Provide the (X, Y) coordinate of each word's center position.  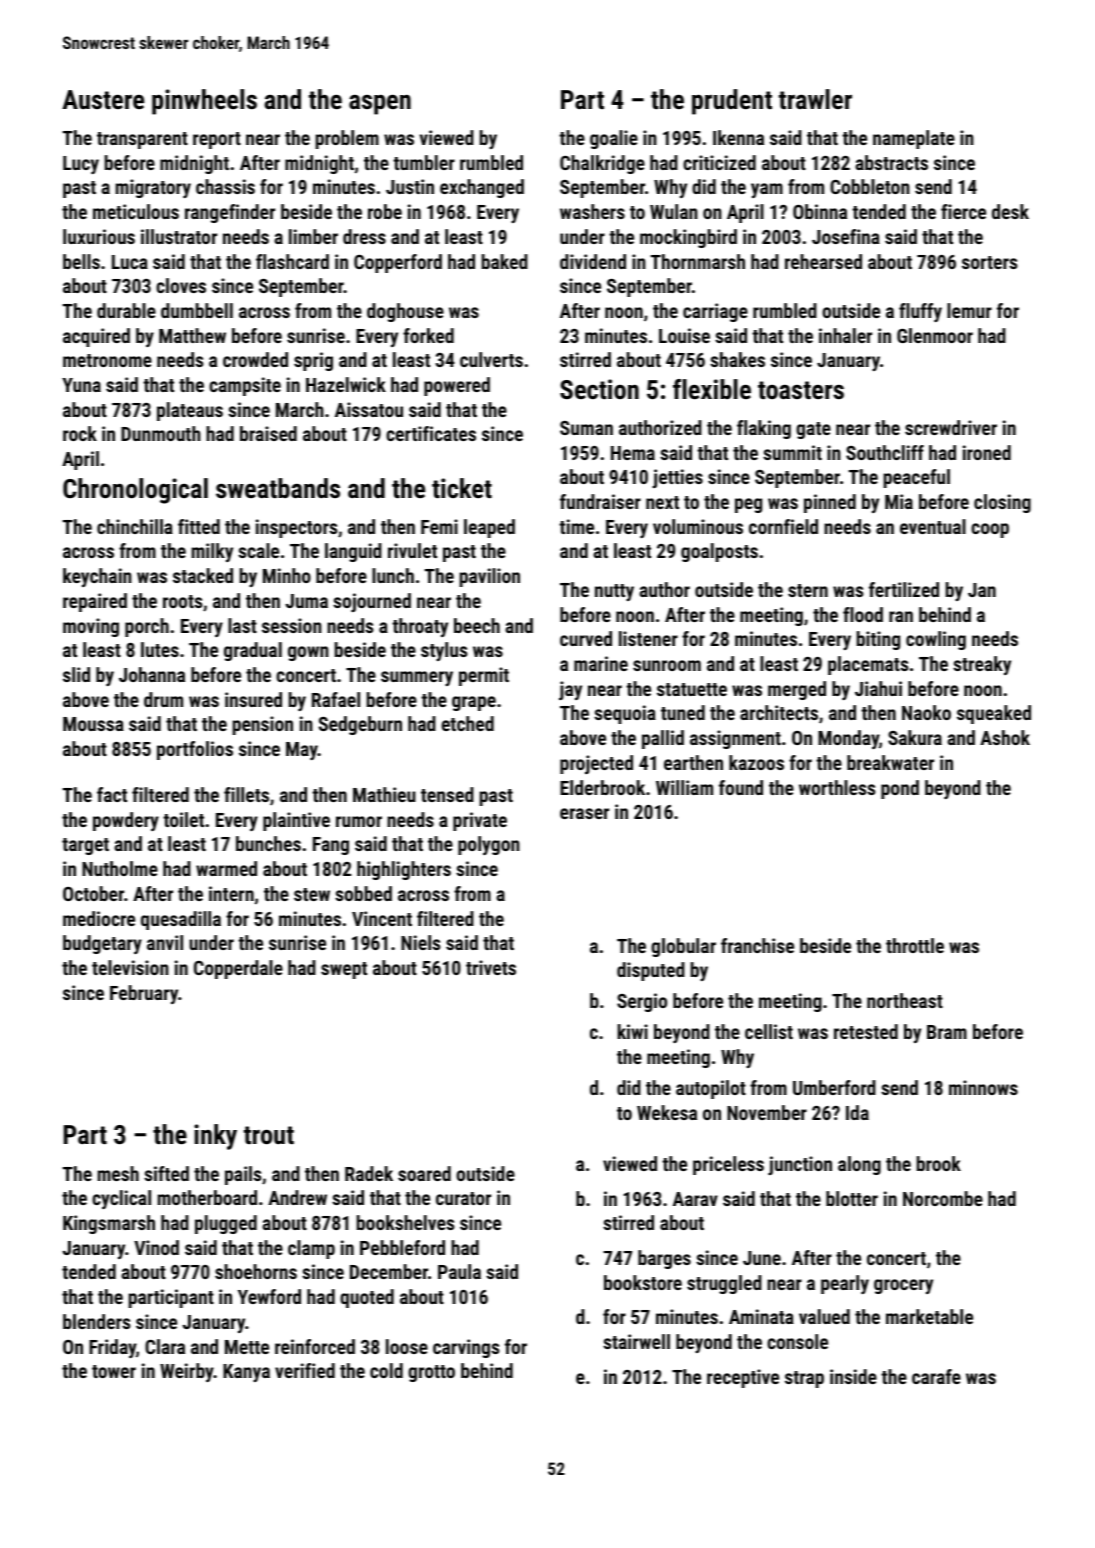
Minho (287, 575)
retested (866, 1031)
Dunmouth (161, 433)
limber (313, 236)
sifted (166, 1173)
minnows (983, 1087)
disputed (651, 971)
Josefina (846, 236)
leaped (489, 528)
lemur (969, 310)
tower (114, 1371)
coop (990, 530)
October (93, 893)
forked (428, 335)
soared (424, 1173)
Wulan (674, 211)
